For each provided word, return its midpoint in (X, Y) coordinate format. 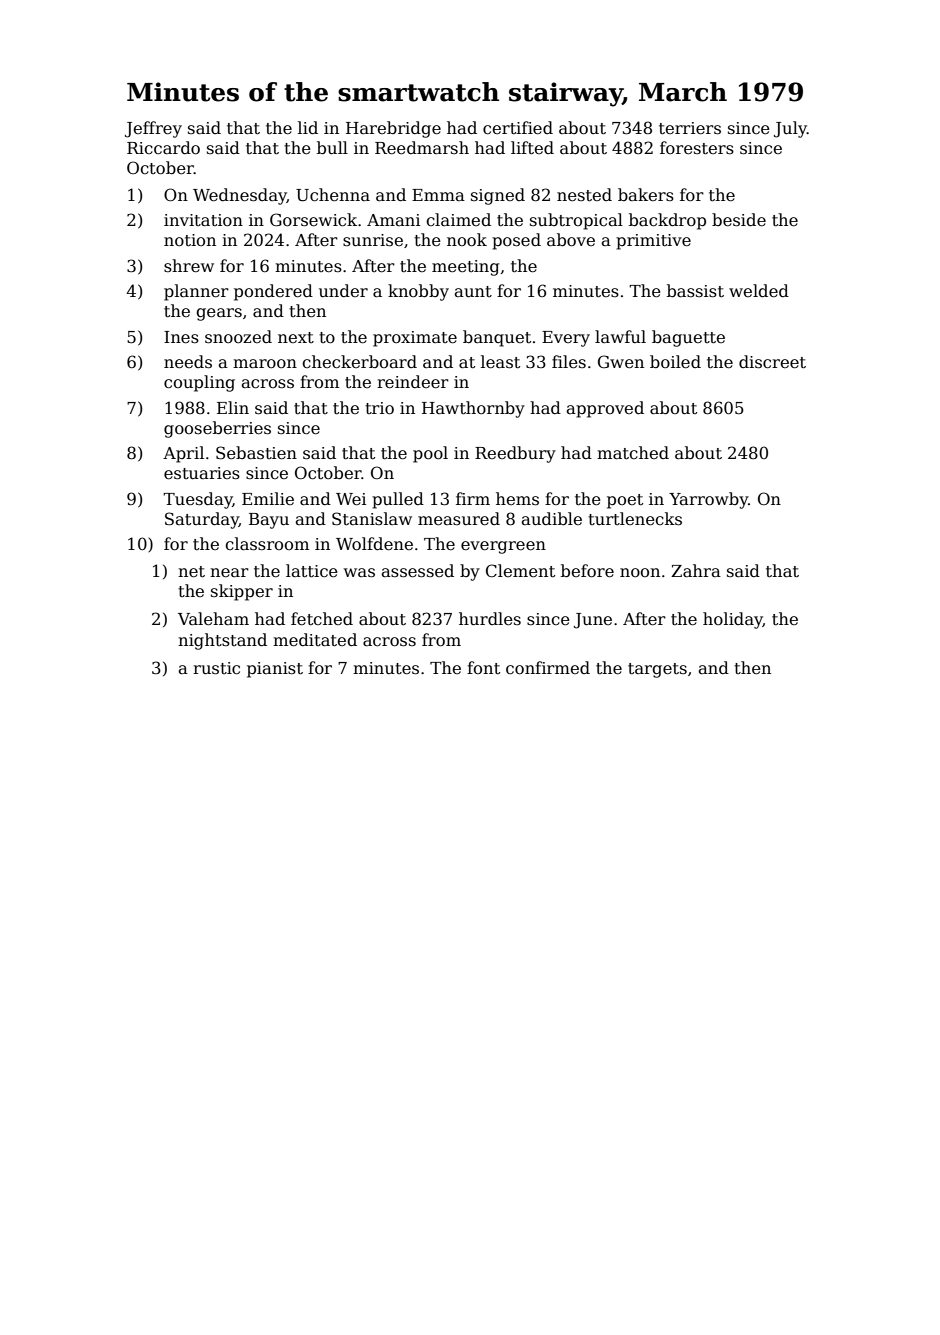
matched (633, 453)
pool (430, 454)
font (483, 667)
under (343, 290)
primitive (653, 242)
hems (517, 499)
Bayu (269, 521)
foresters (697, 148)
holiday (733, 620)
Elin (233, 407)
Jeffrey (153, 129)
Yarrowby (708, 500)
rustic (216, 668)
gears (219, 314)
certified (518, 128)
